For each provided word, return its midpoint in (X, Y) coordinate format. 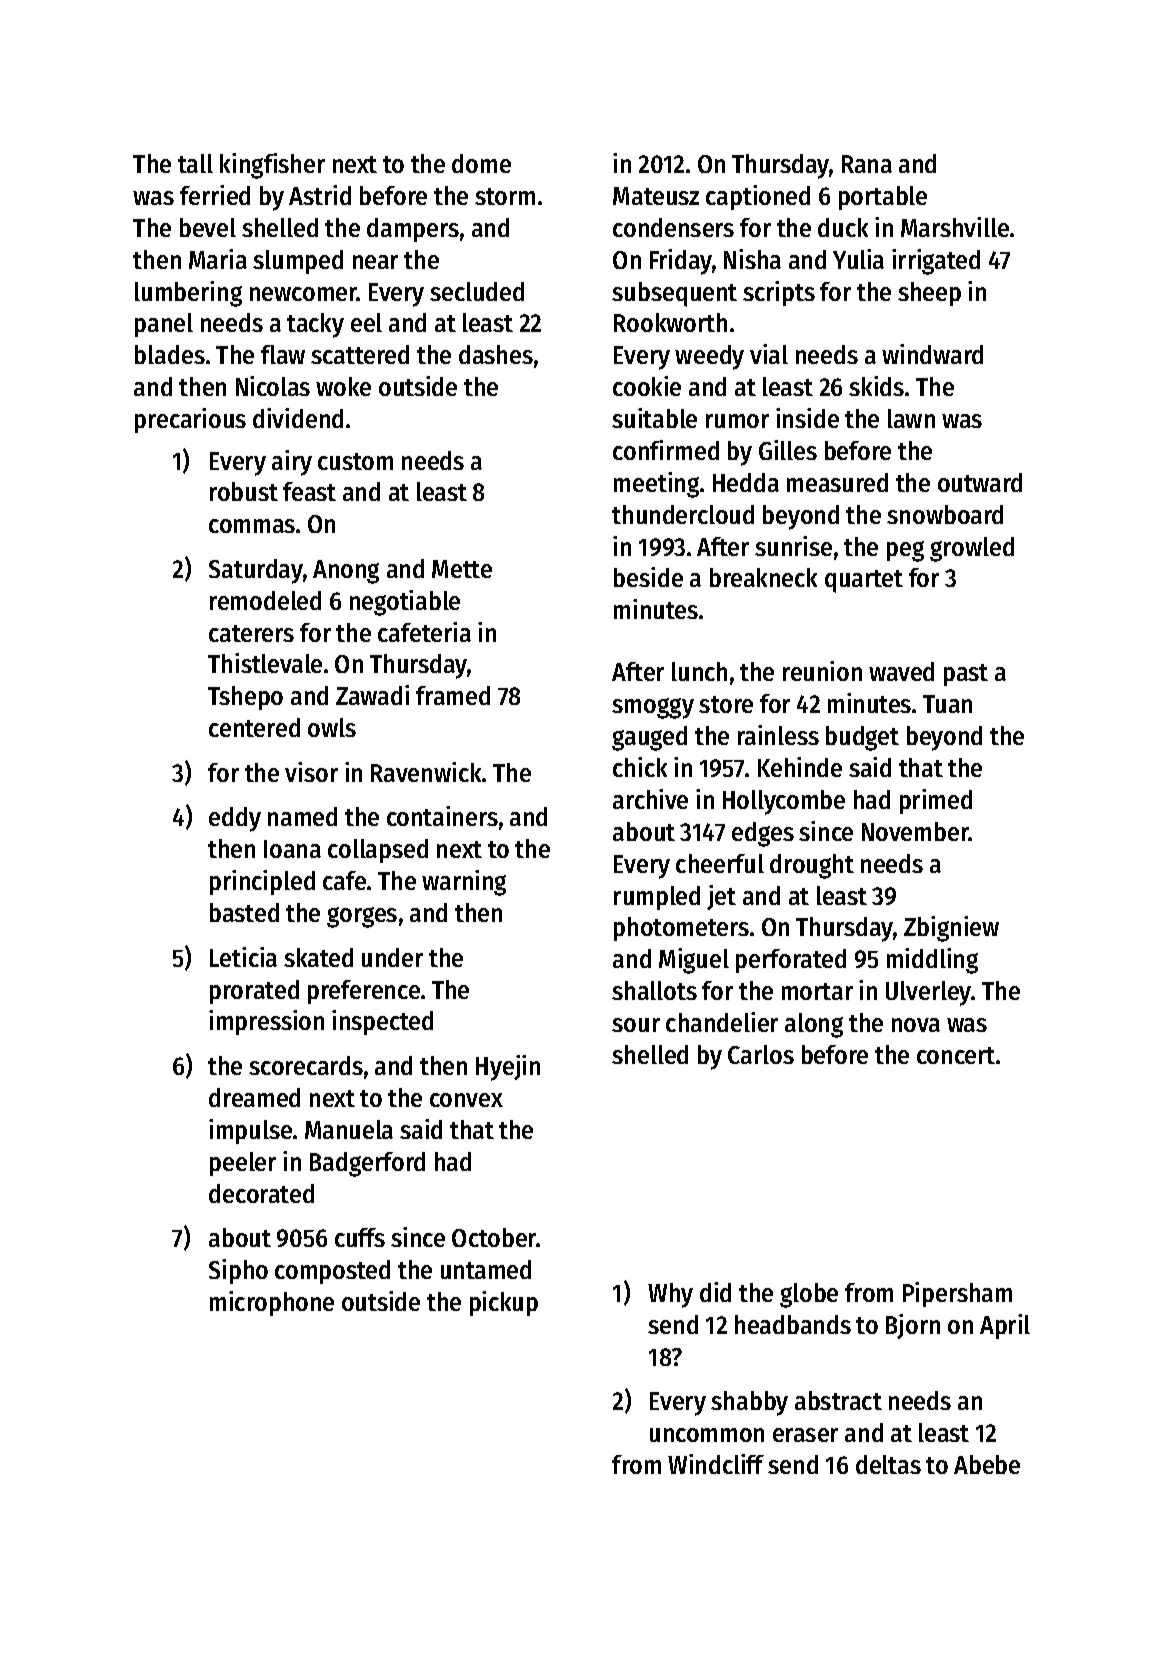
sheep (929, 294)
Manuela (349, 1129)
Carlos (761, 1054)
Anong (346, 572)
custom (355, 461)
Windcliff (716, 1464)
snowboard (945, 514)
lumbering (188, 294)
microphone (272, 1303)
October (494, 1237)
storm (505, 196)
